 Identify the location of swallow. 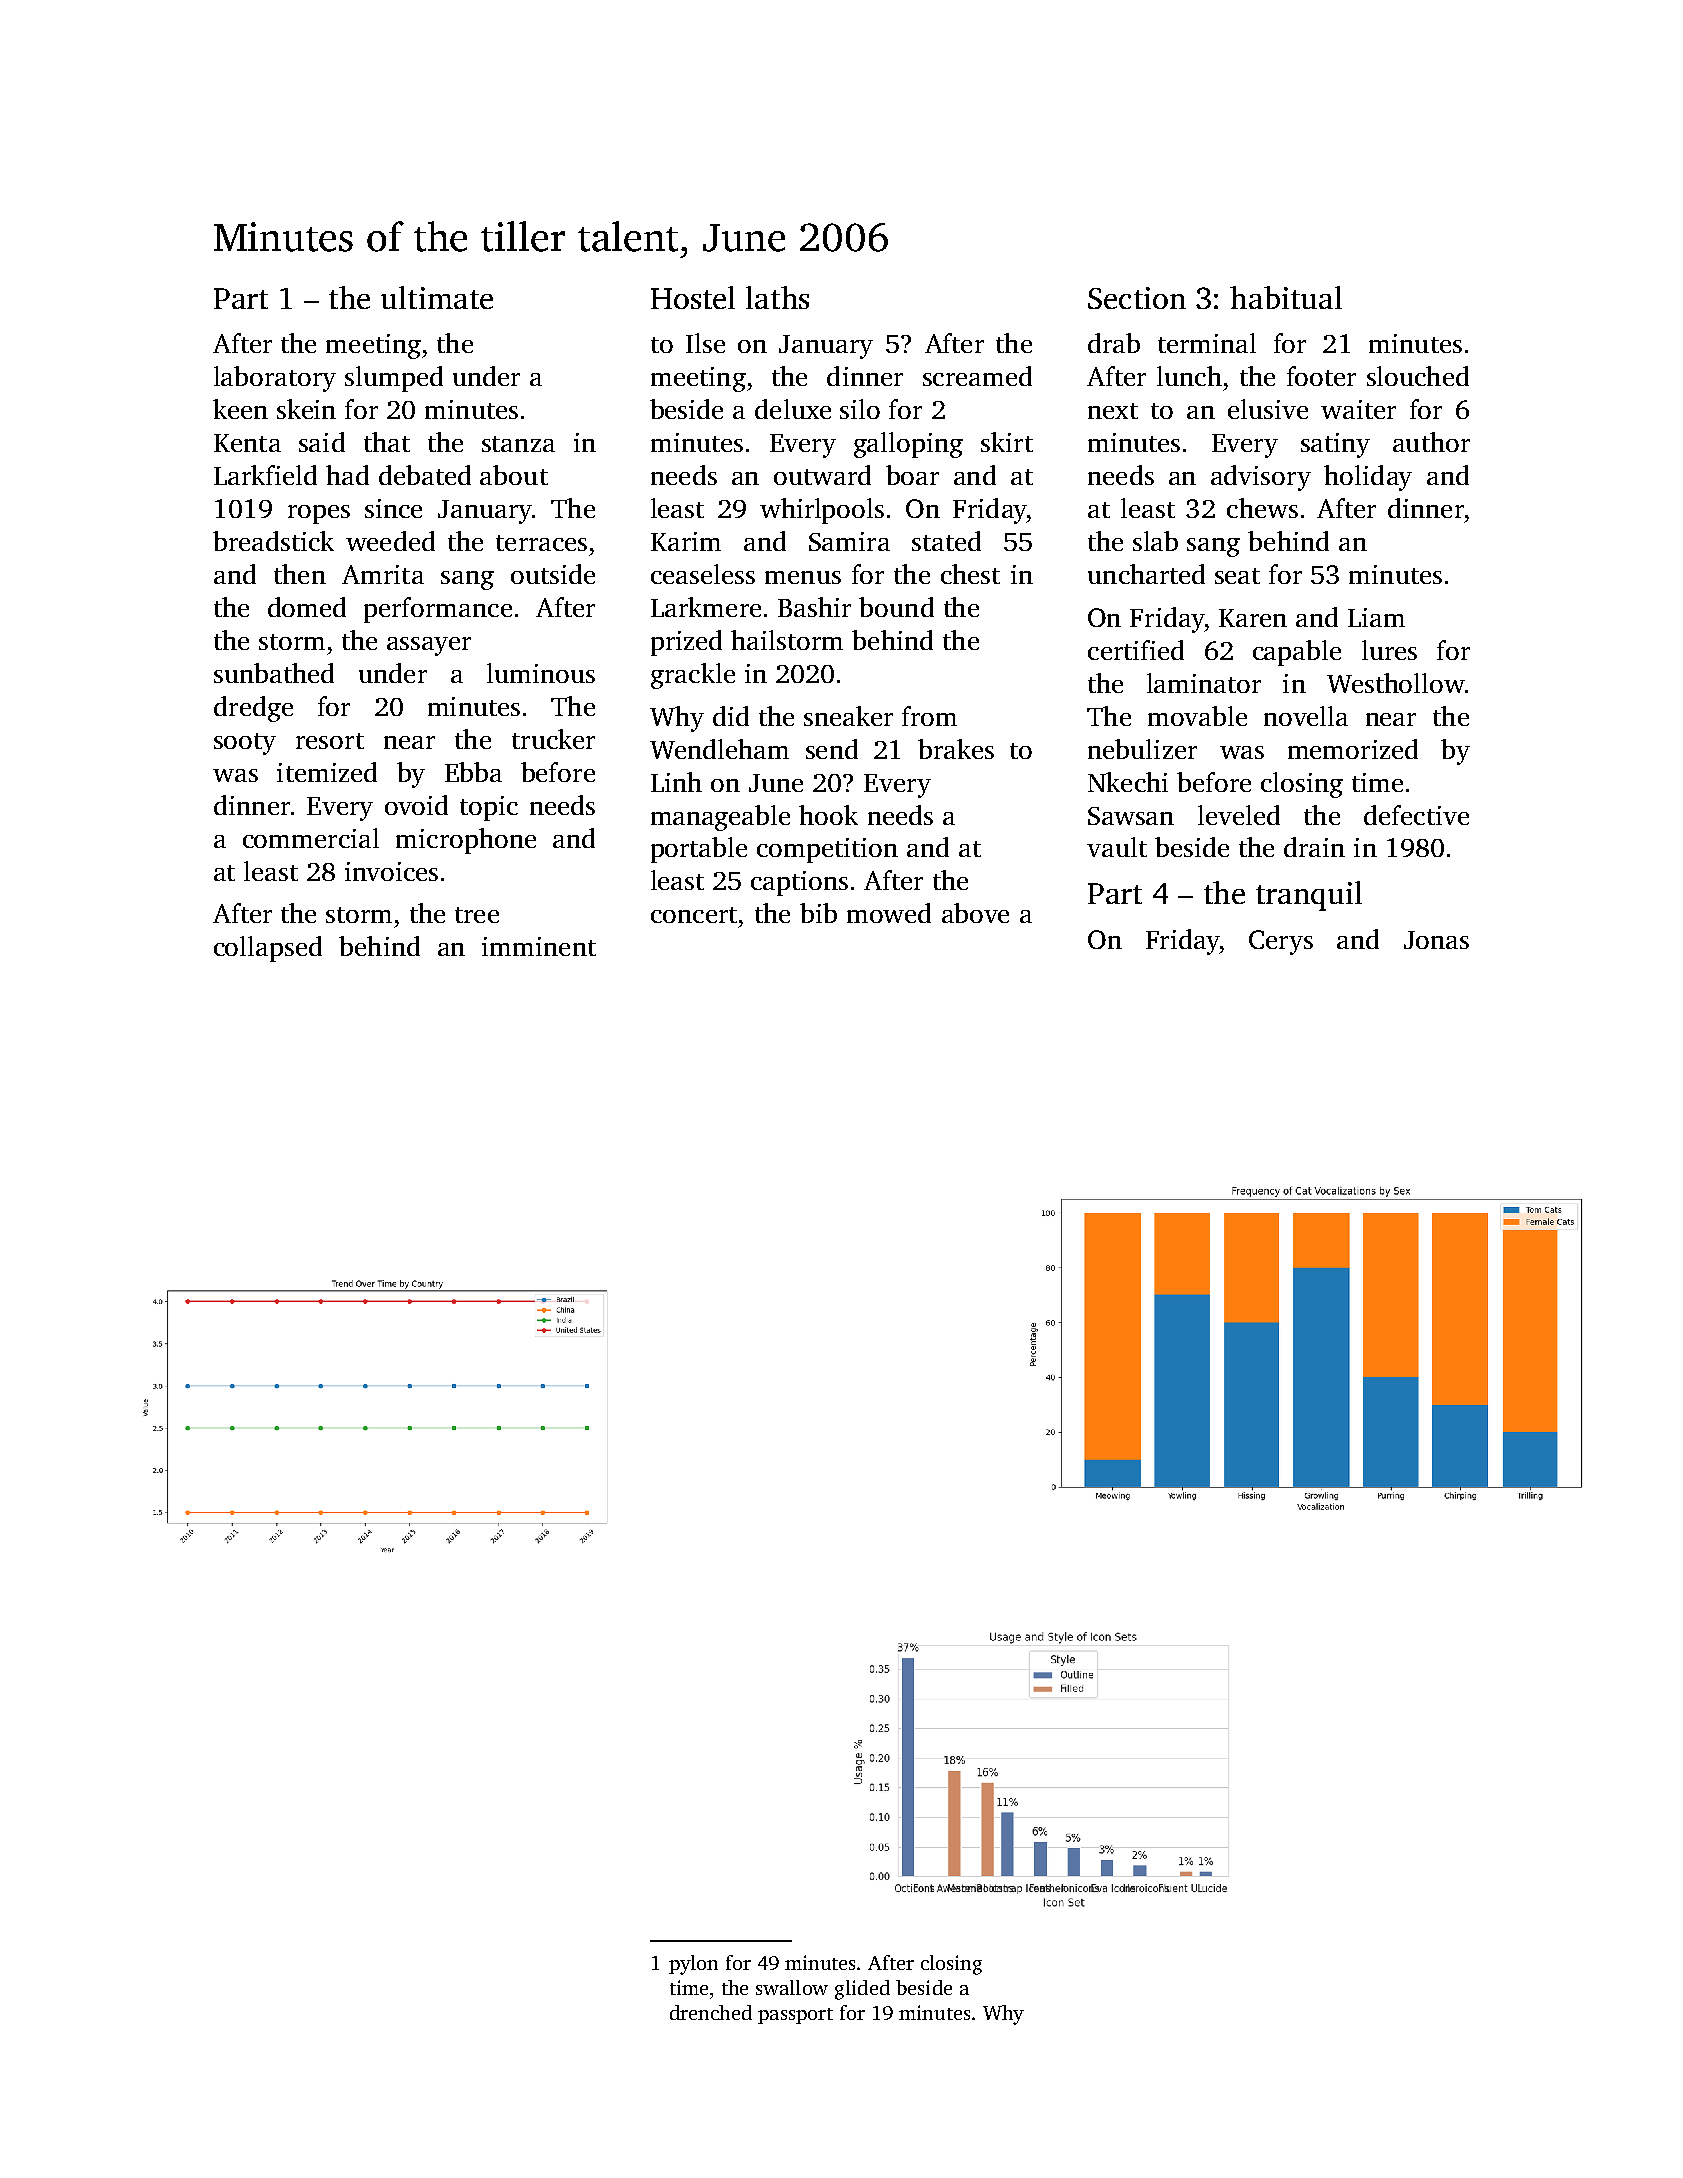
(792, 1987).
